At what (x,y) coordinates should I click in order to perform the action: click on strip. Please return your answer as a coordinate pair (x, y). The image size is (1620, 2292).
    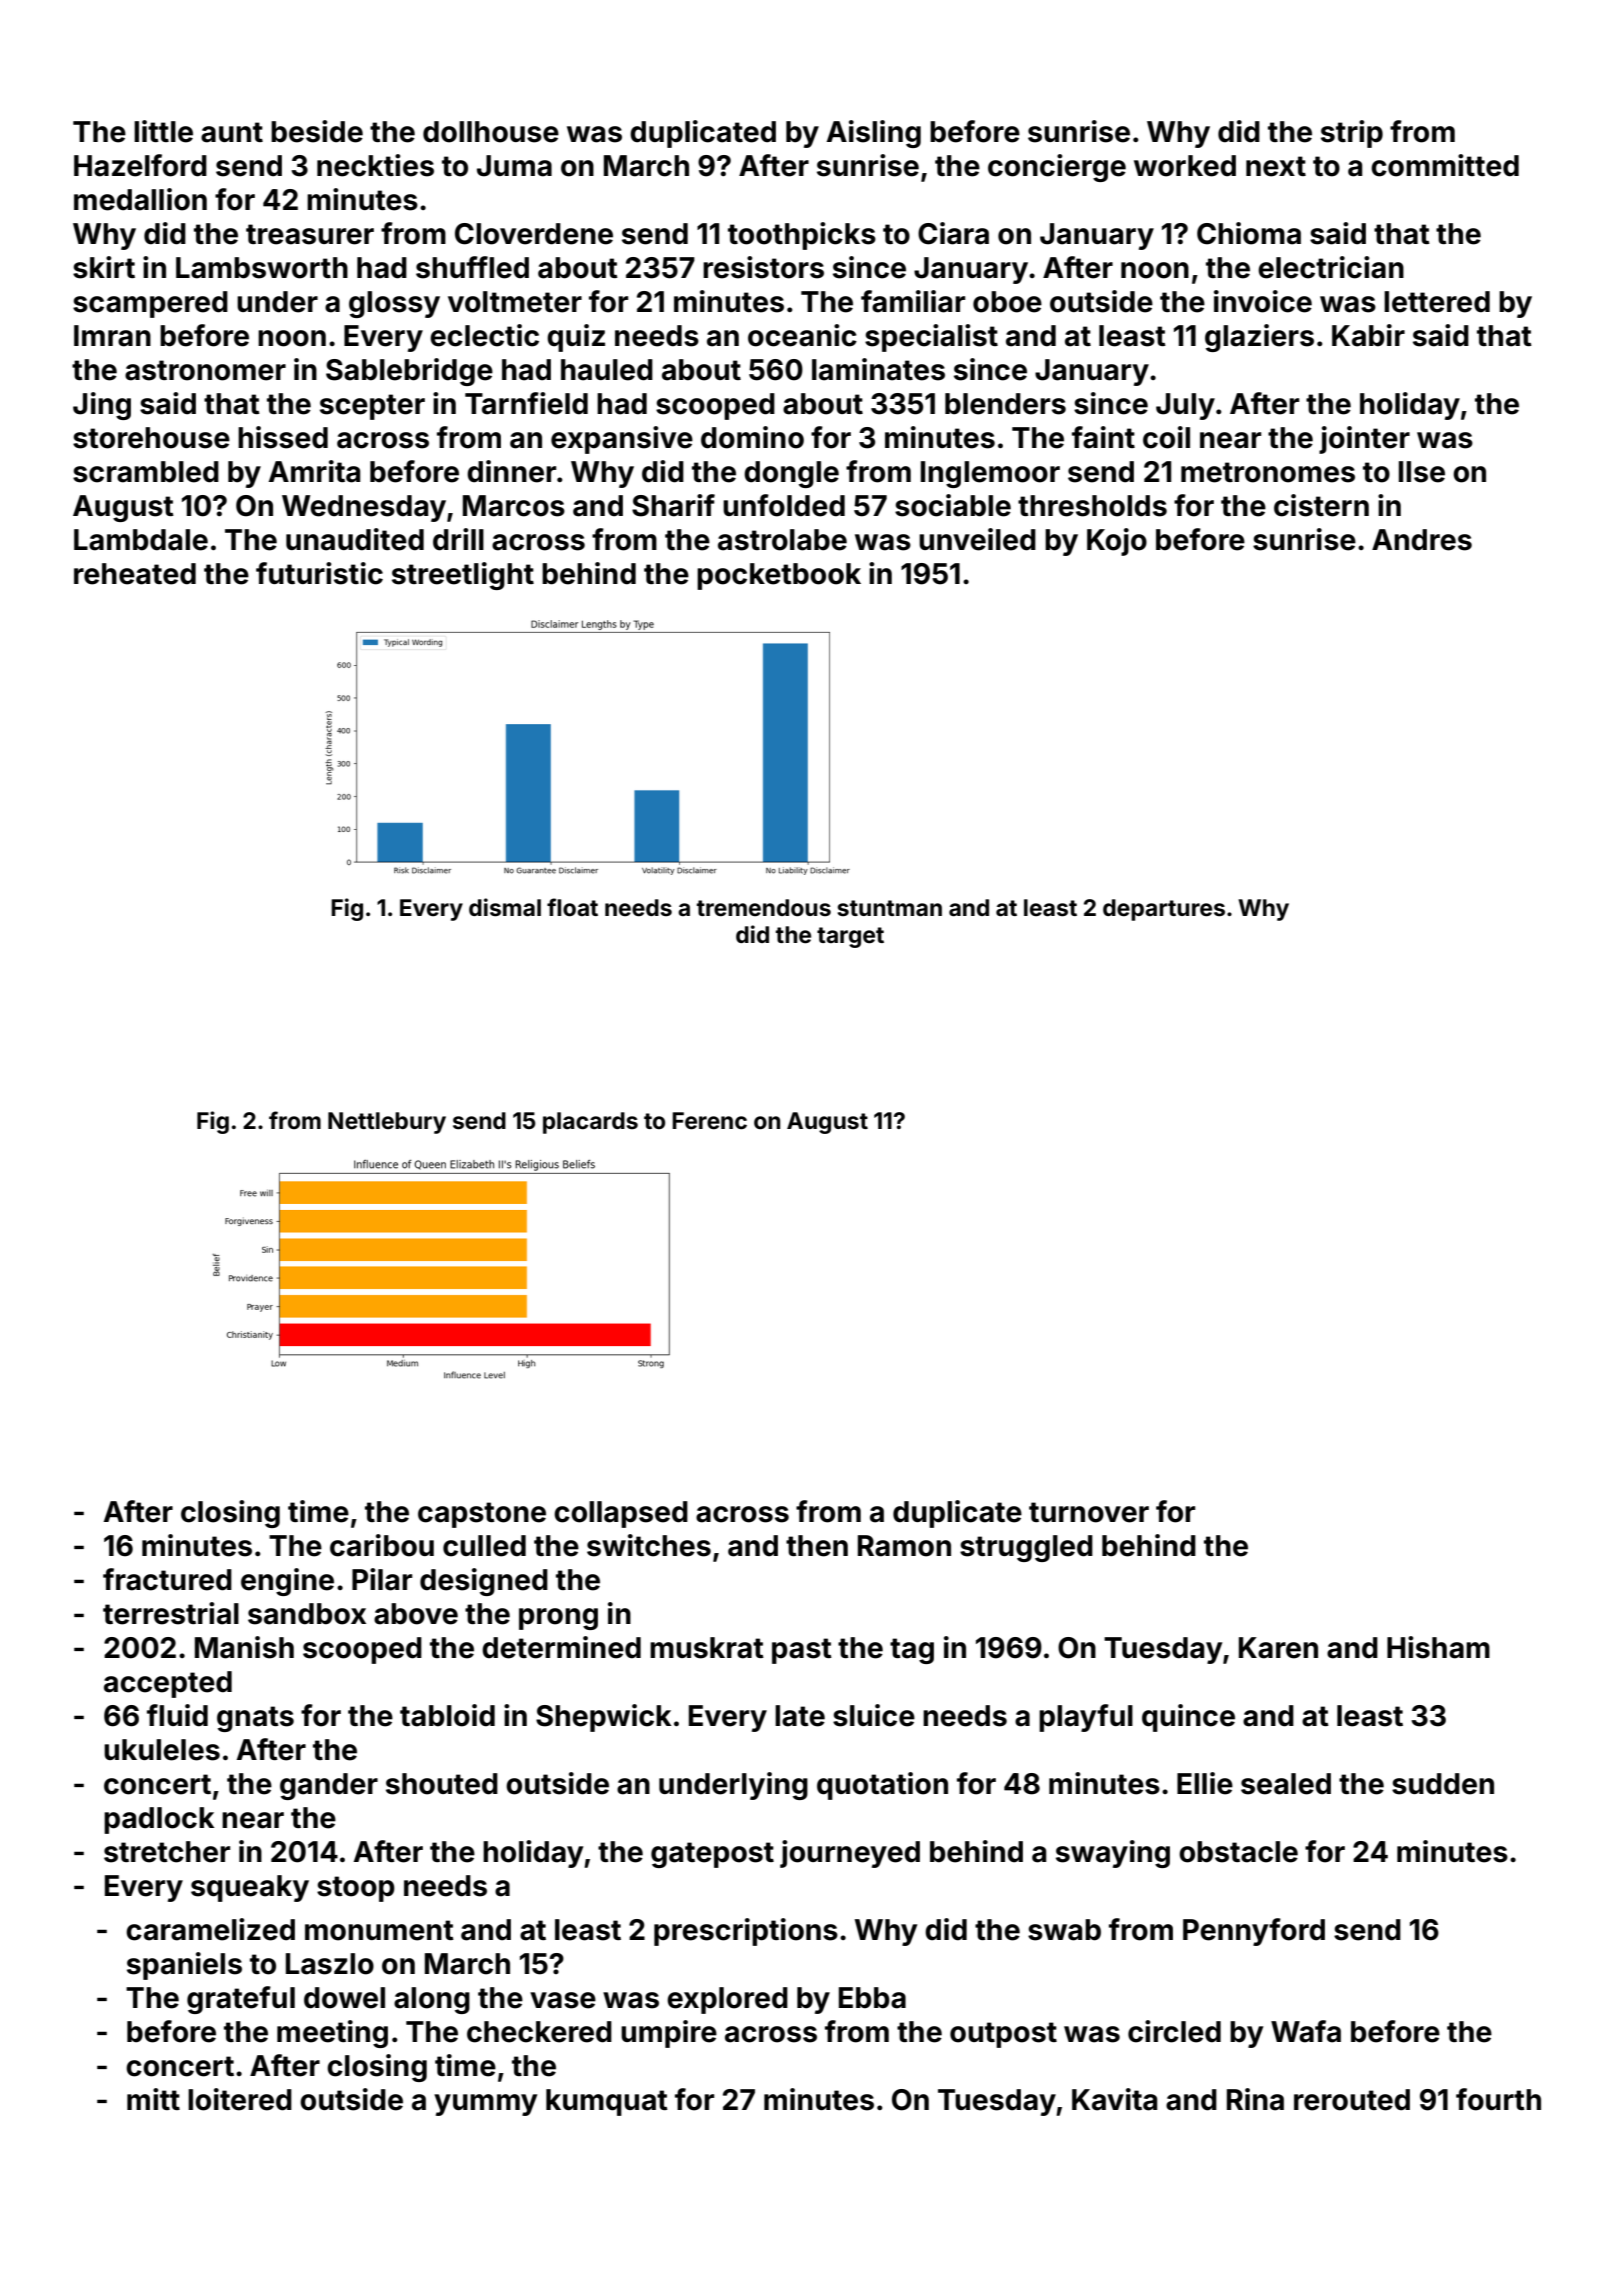
    Looking at the image, I should click on (1352, 134).
